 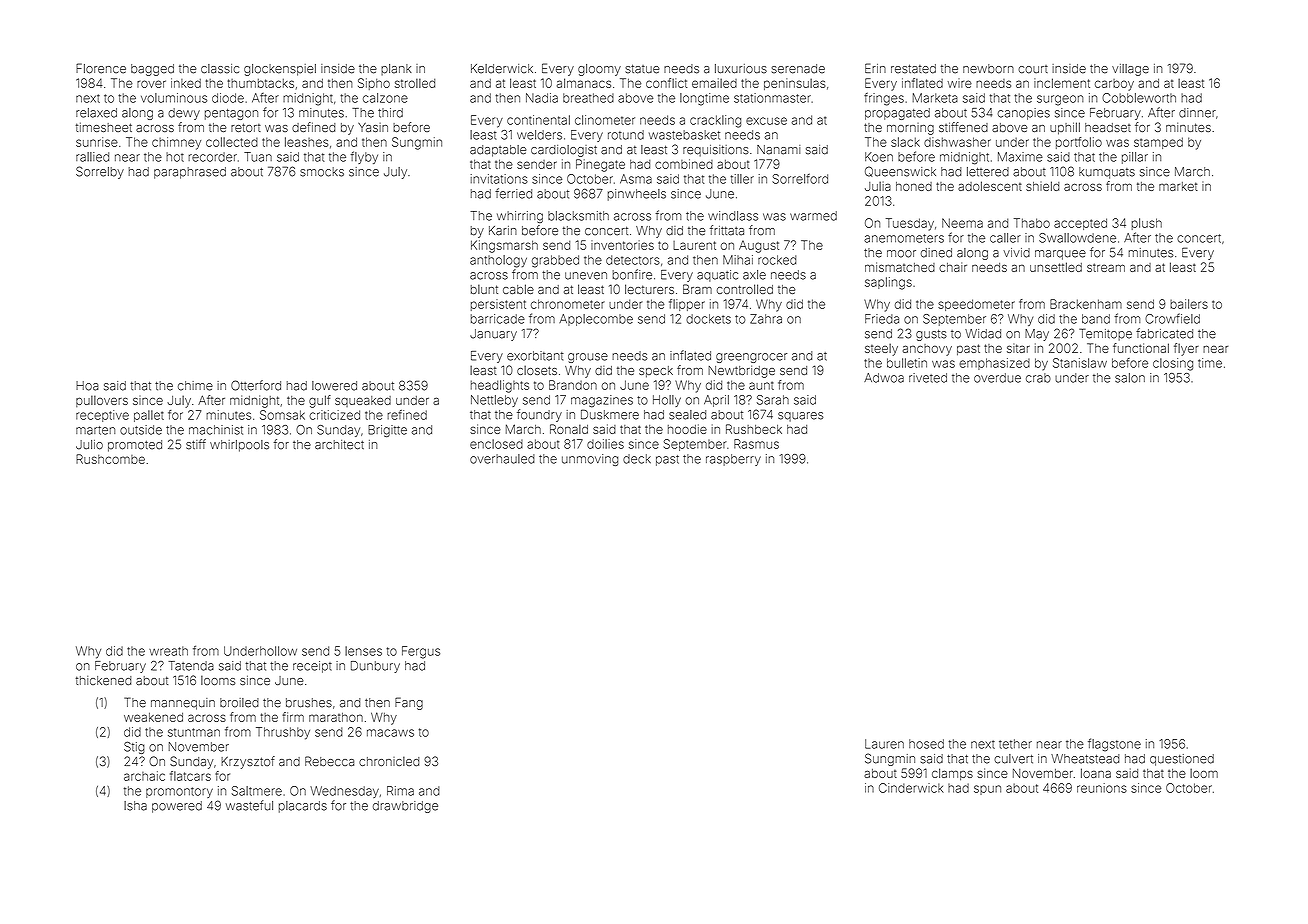 I want to click on Rushcombe, so click(x=110, y=459).
